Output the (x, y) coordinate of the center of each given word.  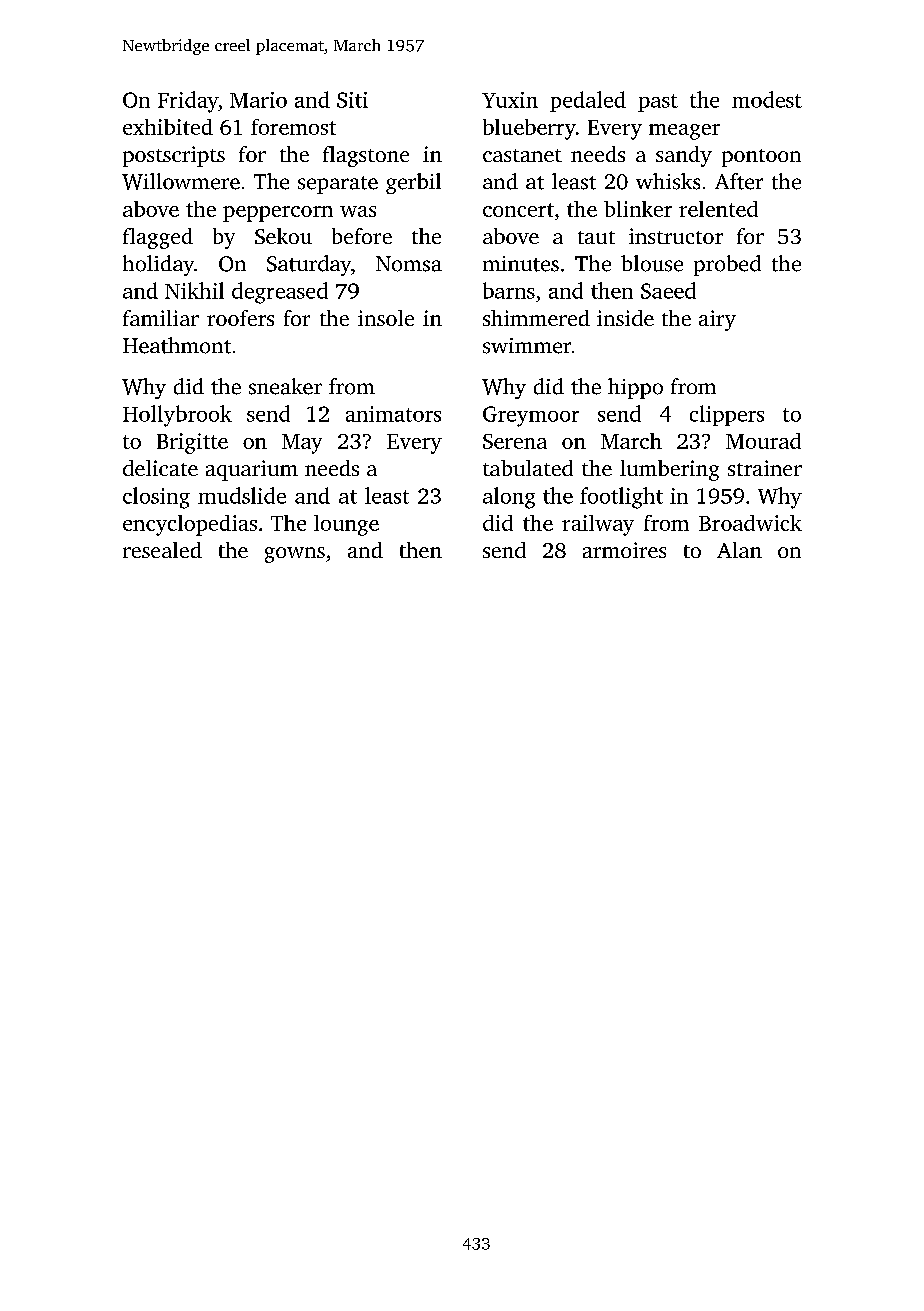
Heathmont (177, 345)
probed (727, 265)
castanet (522, 155)
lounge (346, 525)
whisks (668, 181)
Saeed (668, 290)
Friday (188, 102)
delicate (160, 468)
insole (386, 318)
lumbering (669, 470)
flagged (158, 238)
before (362, 236)
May (302, 444)
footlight (621, 498)
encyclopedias (190, 525)
